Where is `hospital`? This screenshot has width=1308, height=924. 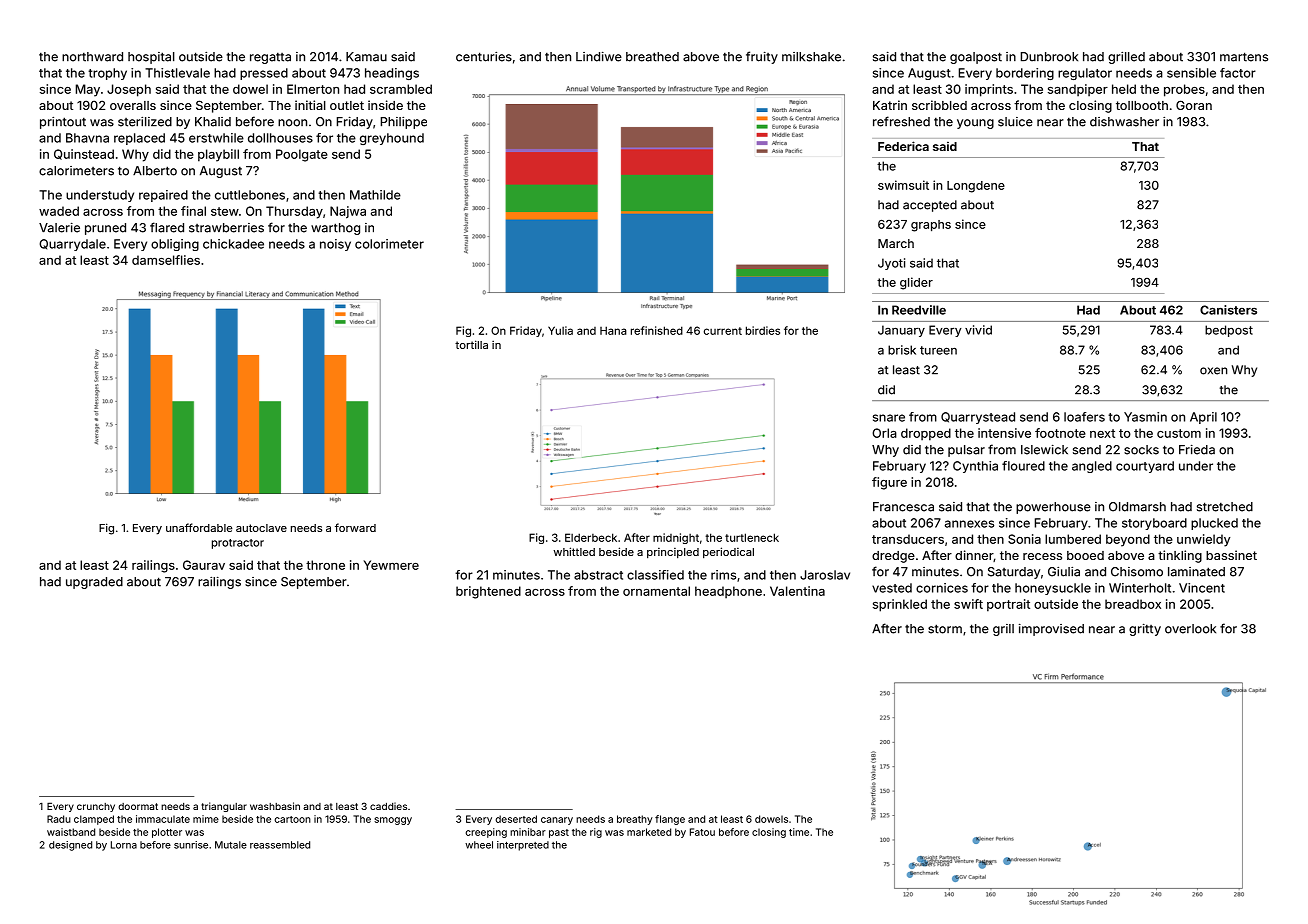 hospital is located at coordinates (151, 58).
